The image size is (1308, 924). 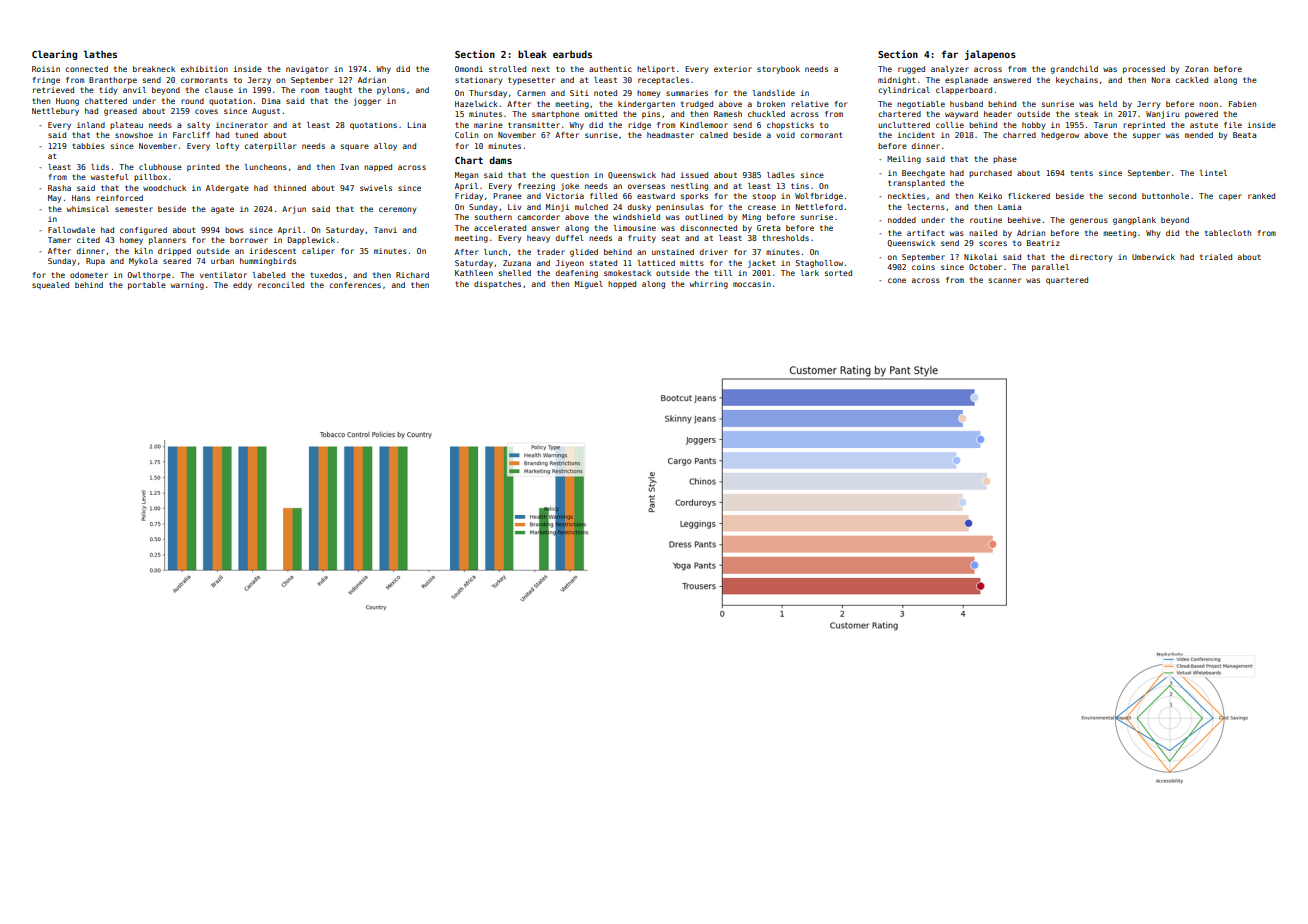 I want to click on bleak, so click(x=532, y=54).
